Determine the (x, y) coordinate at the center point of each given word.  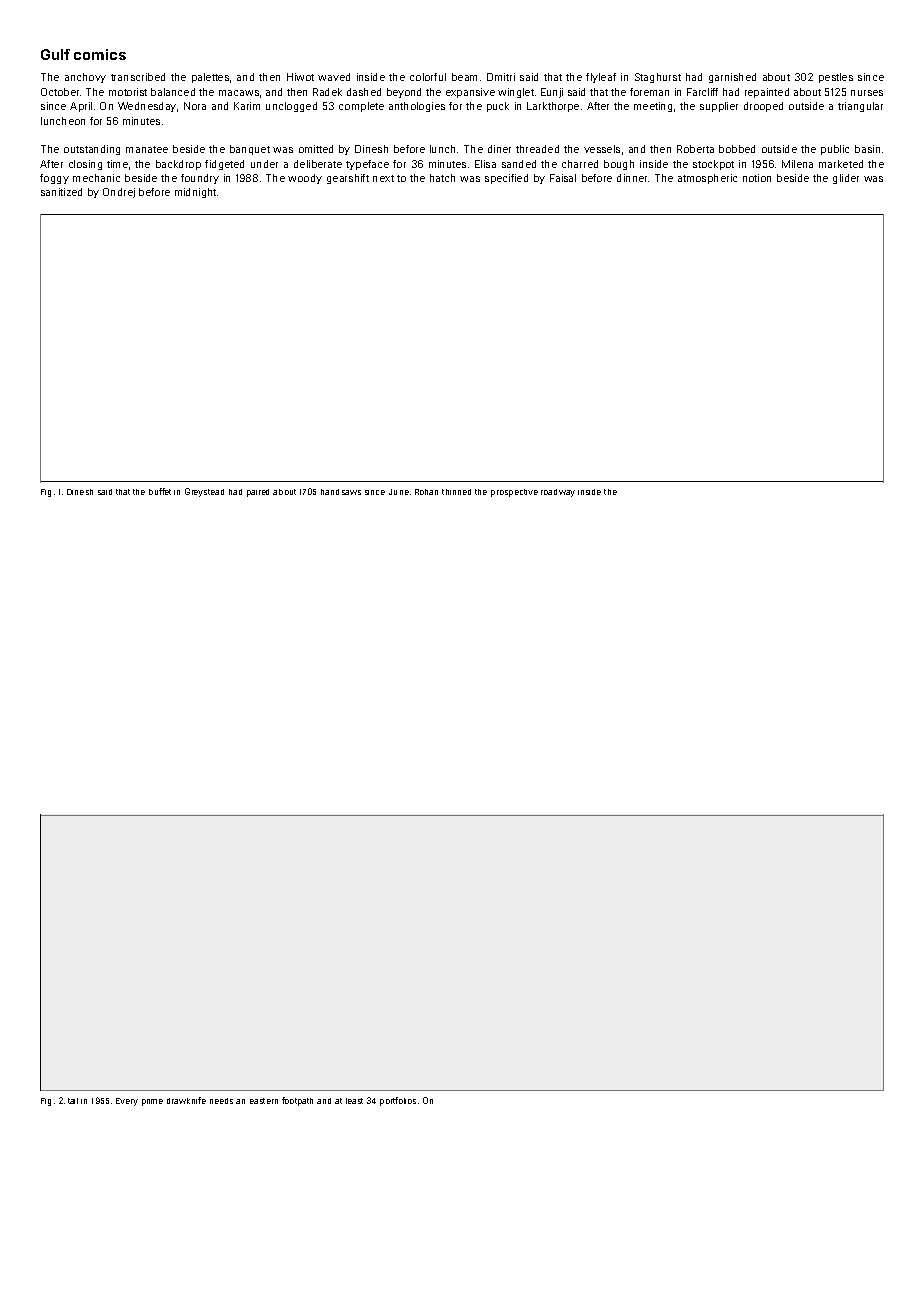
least (354, 1101)
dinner (632, 178)
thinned (456, 492)
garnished (732, 78)
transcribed (138, 77)
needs (221, 1101)
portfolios (398, 1101)
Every (127, 1102)
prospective (514, 493)
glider (846, 179)
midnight (195, 193)
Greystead (204, 492)
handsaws (341, 492)
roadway (558, 493)
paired (258, 493)
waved (334, 77)
